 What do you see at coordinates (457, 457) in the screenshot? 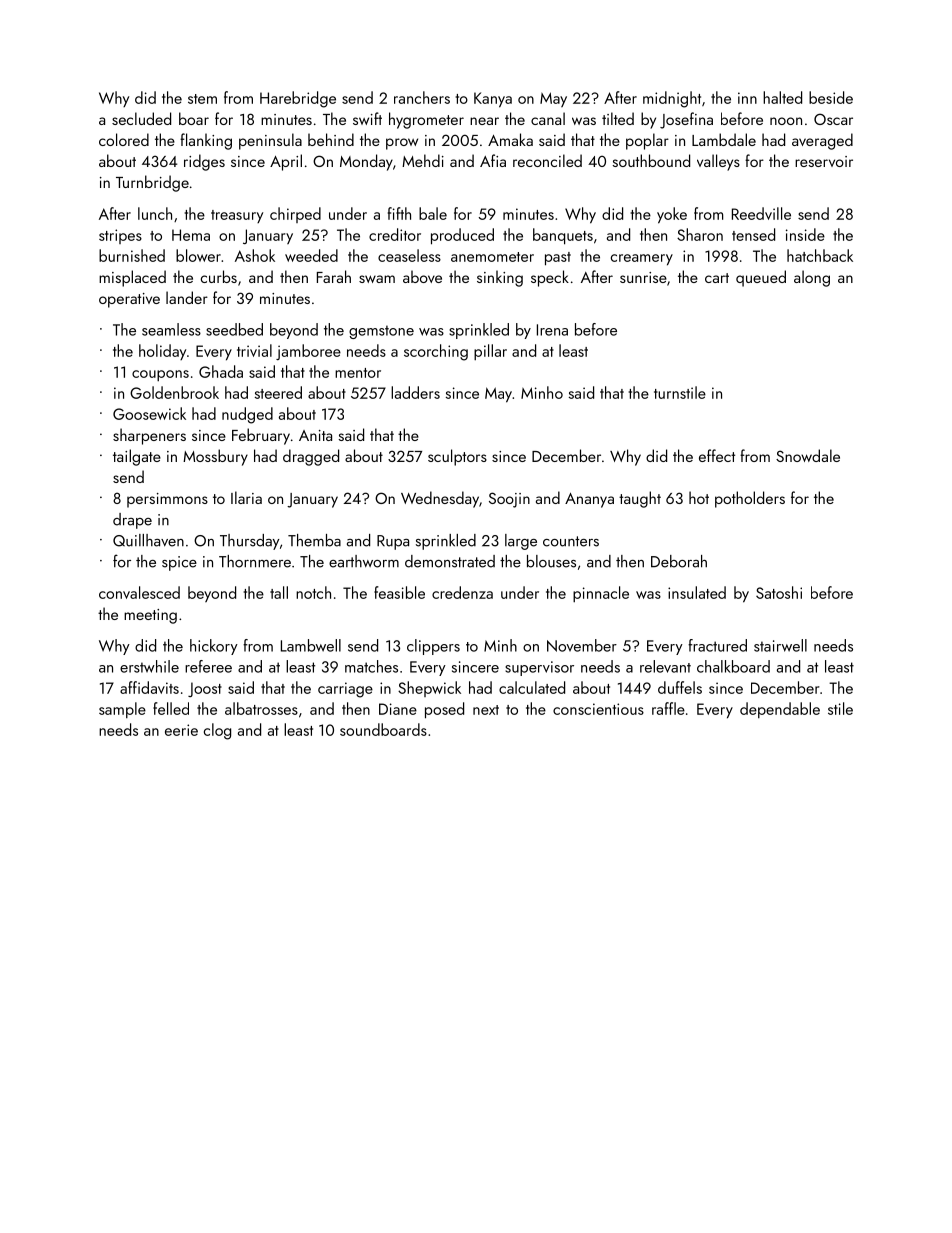
I see `sculptors` at bounding box center [457, 457].
